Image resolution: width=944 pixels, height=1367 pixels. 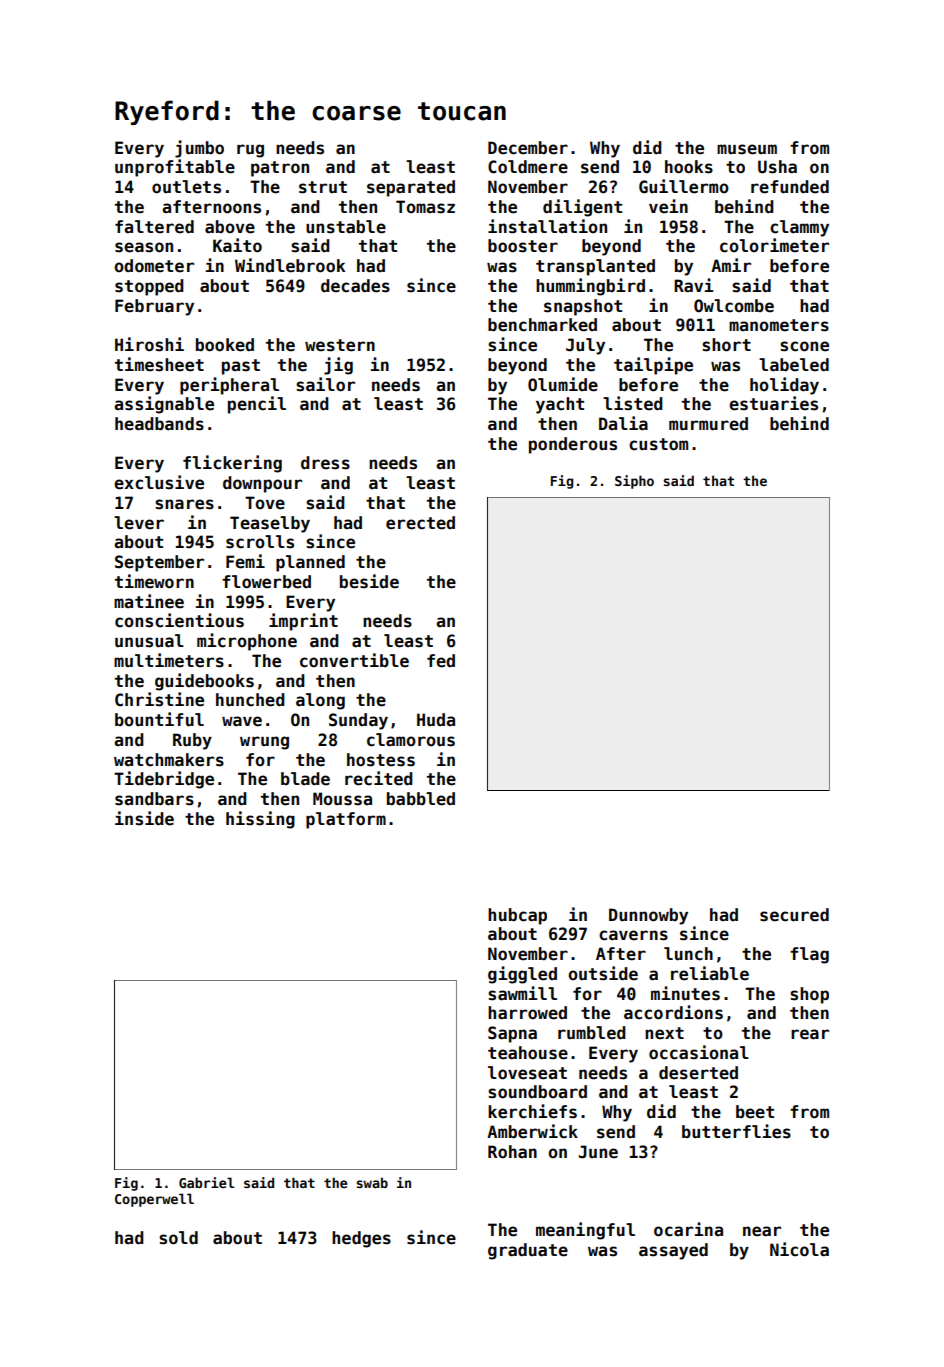 I want to click on Guillermo, so click(x=684, y=186).
